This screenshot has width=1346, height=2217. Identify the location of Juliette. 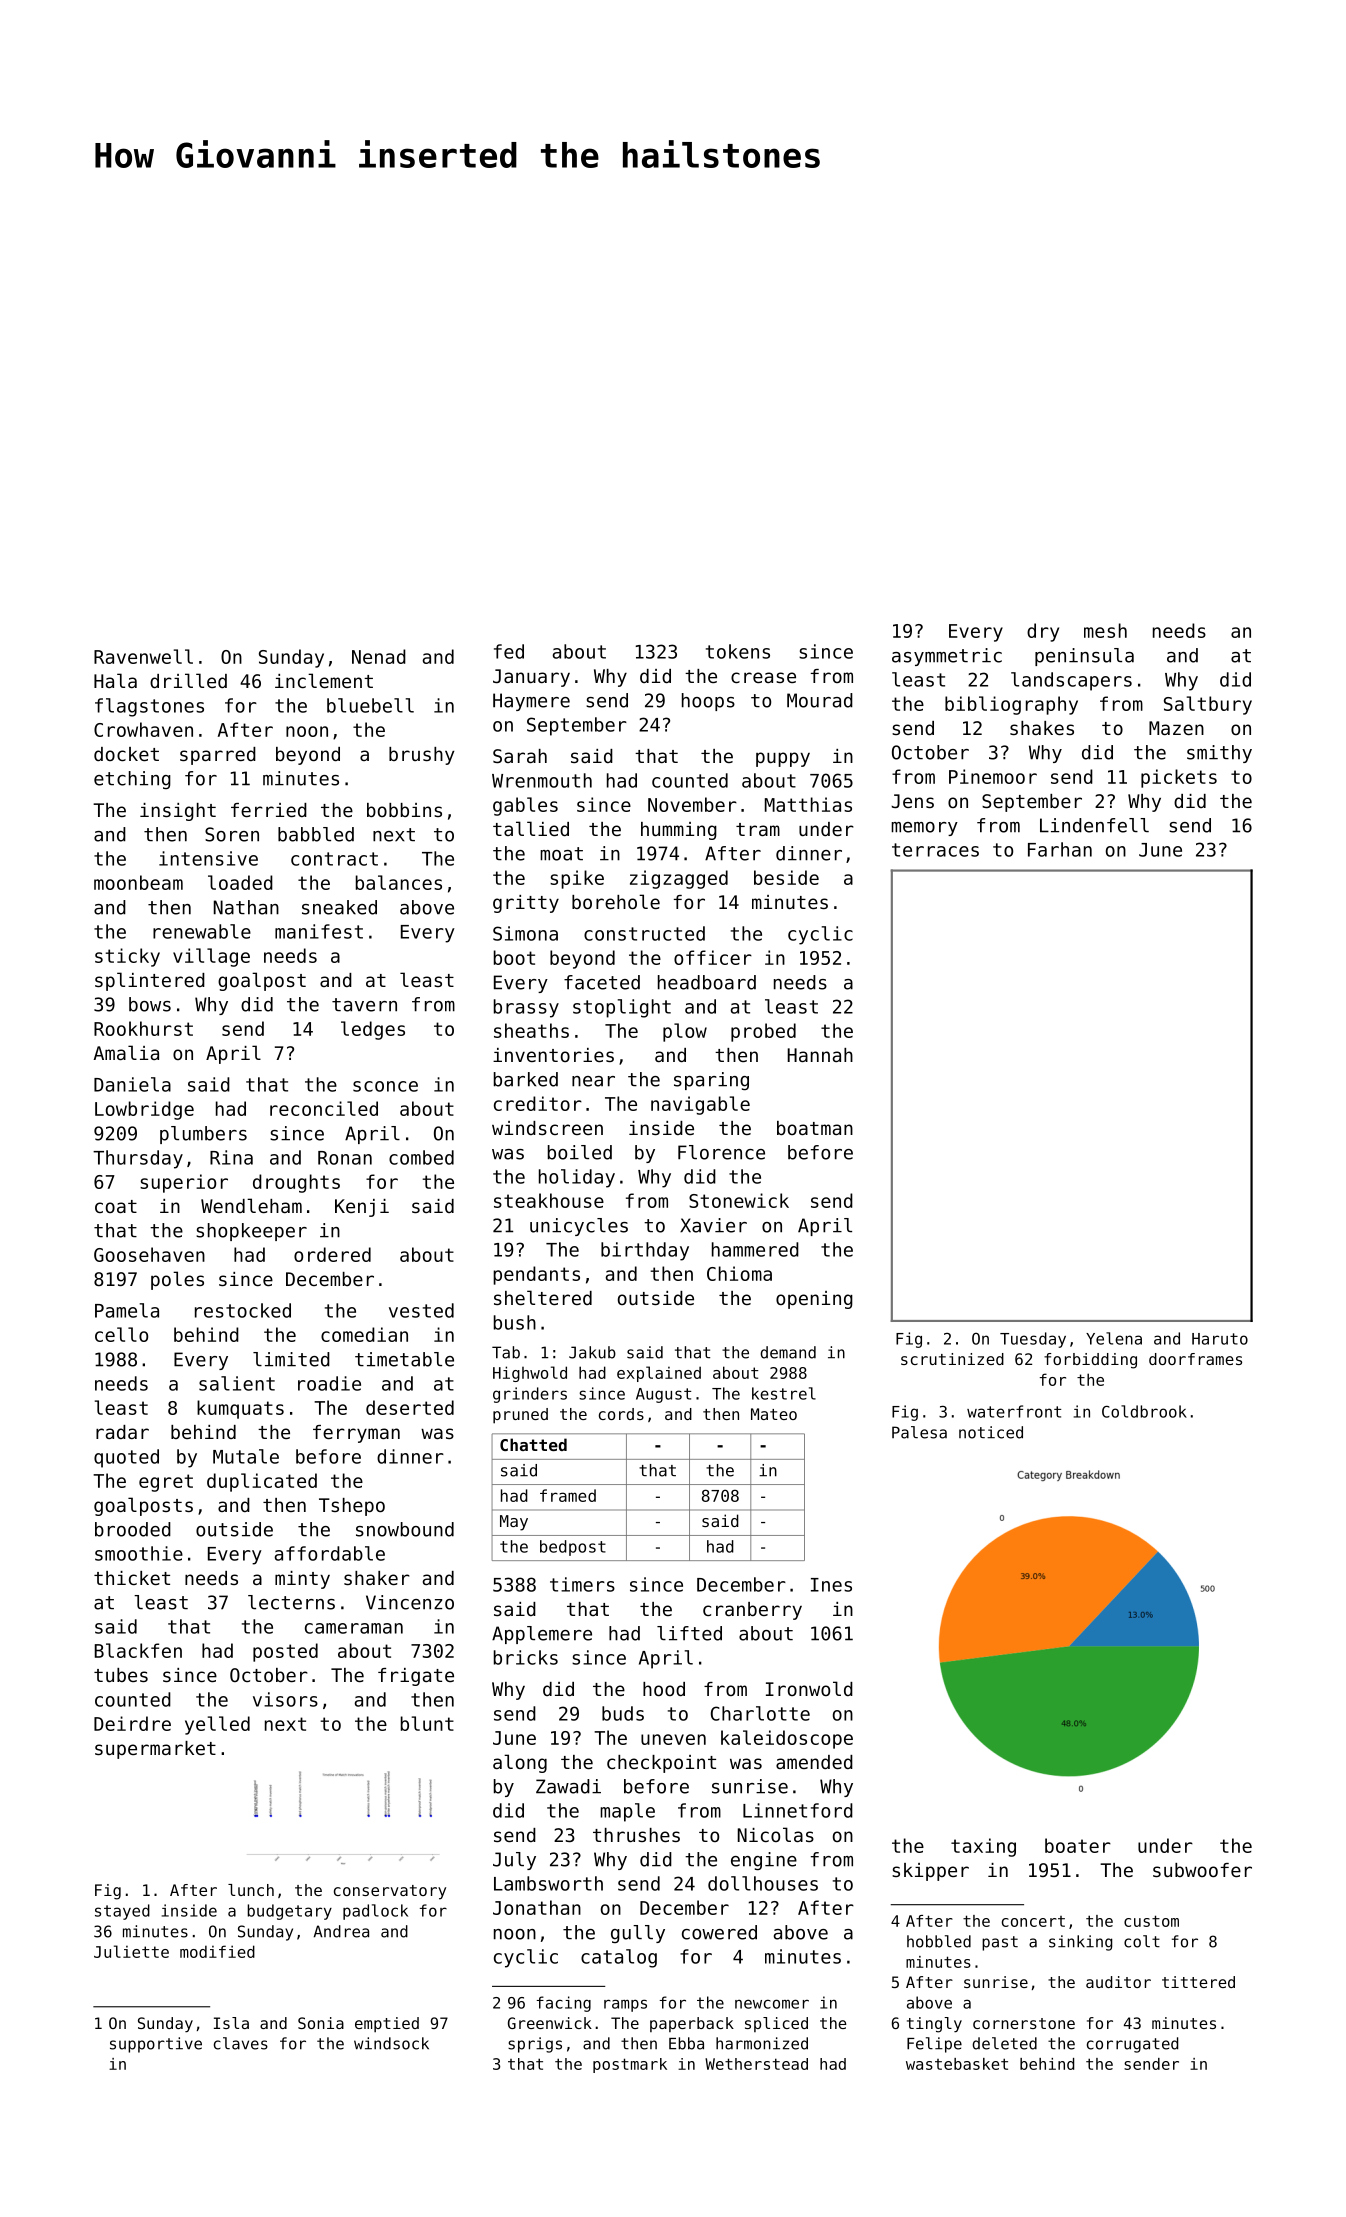
(131, 1951).
